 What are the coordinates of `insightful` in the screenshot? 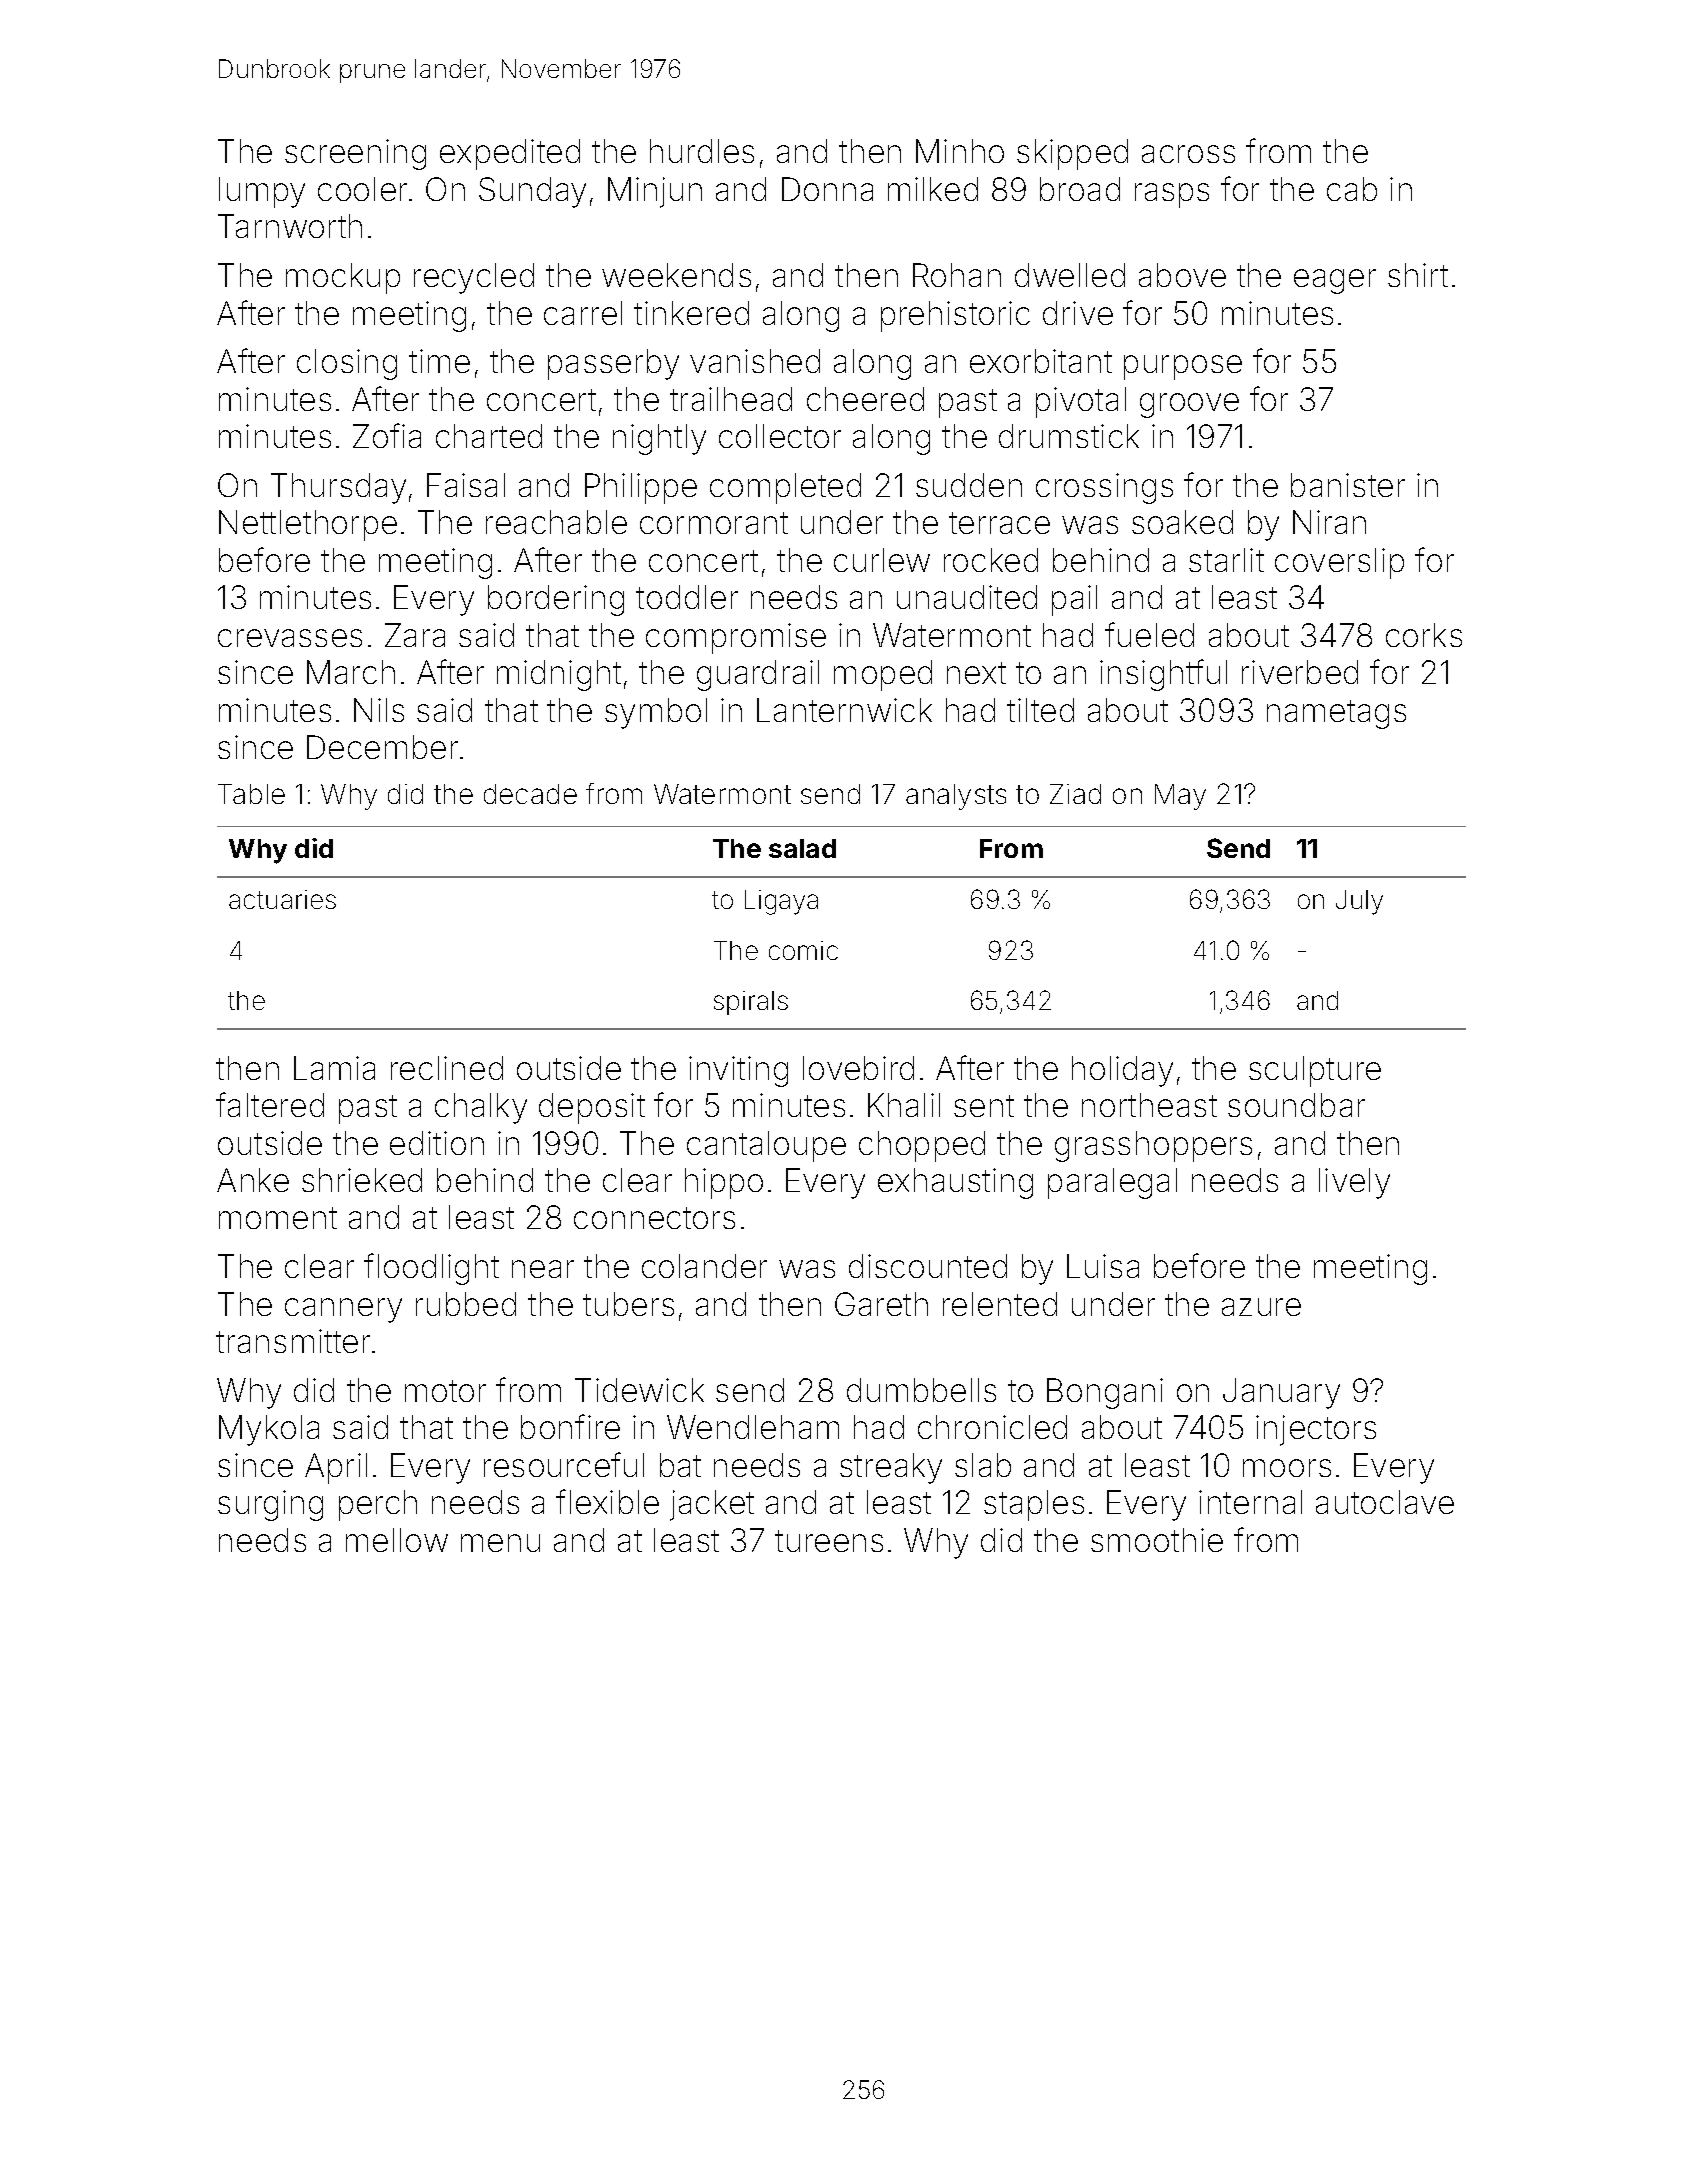 It's located at (1163, 675).
